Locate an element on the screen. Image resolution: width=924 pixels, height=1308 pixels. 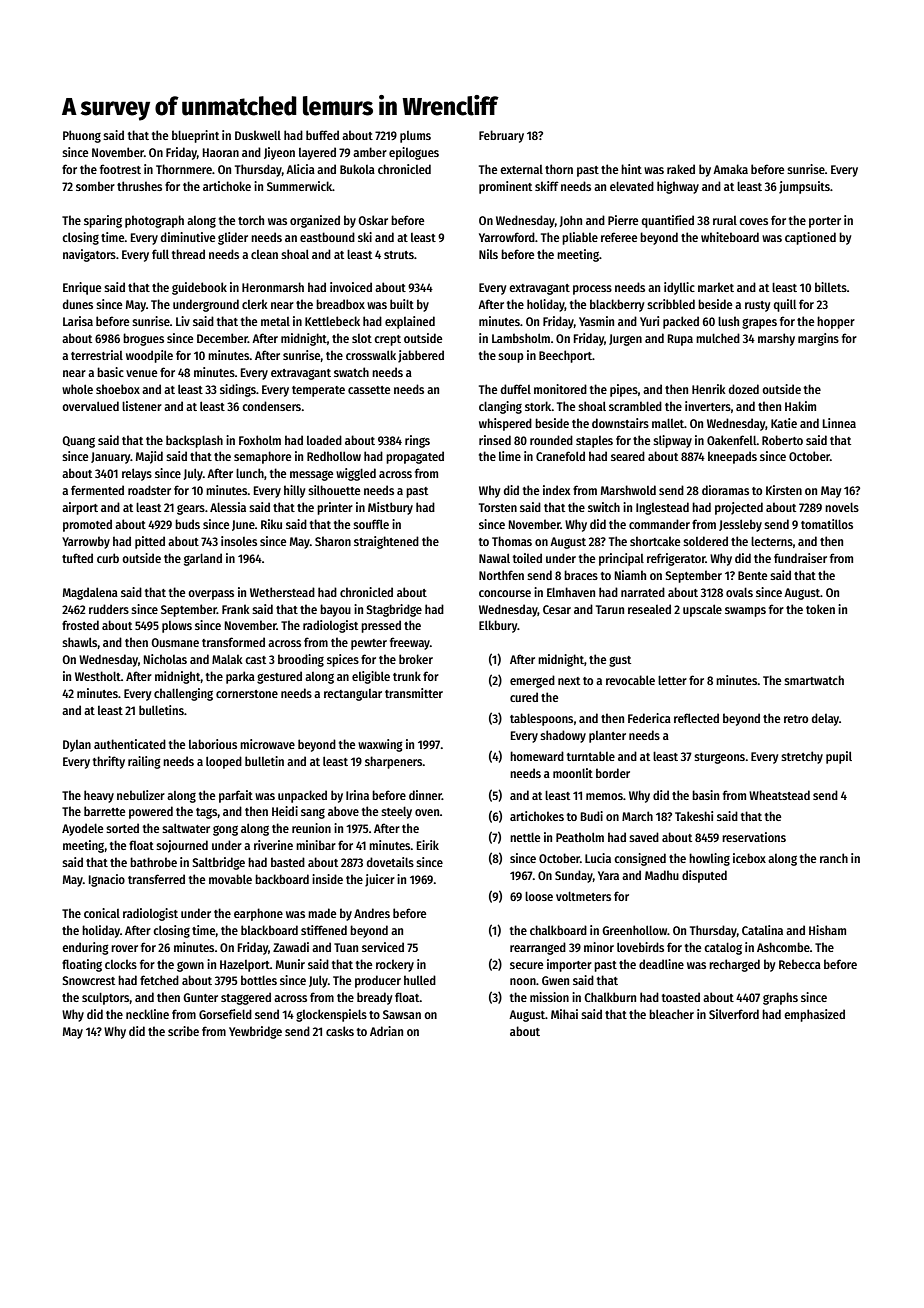
lime is located at coordinates (510, 456).
